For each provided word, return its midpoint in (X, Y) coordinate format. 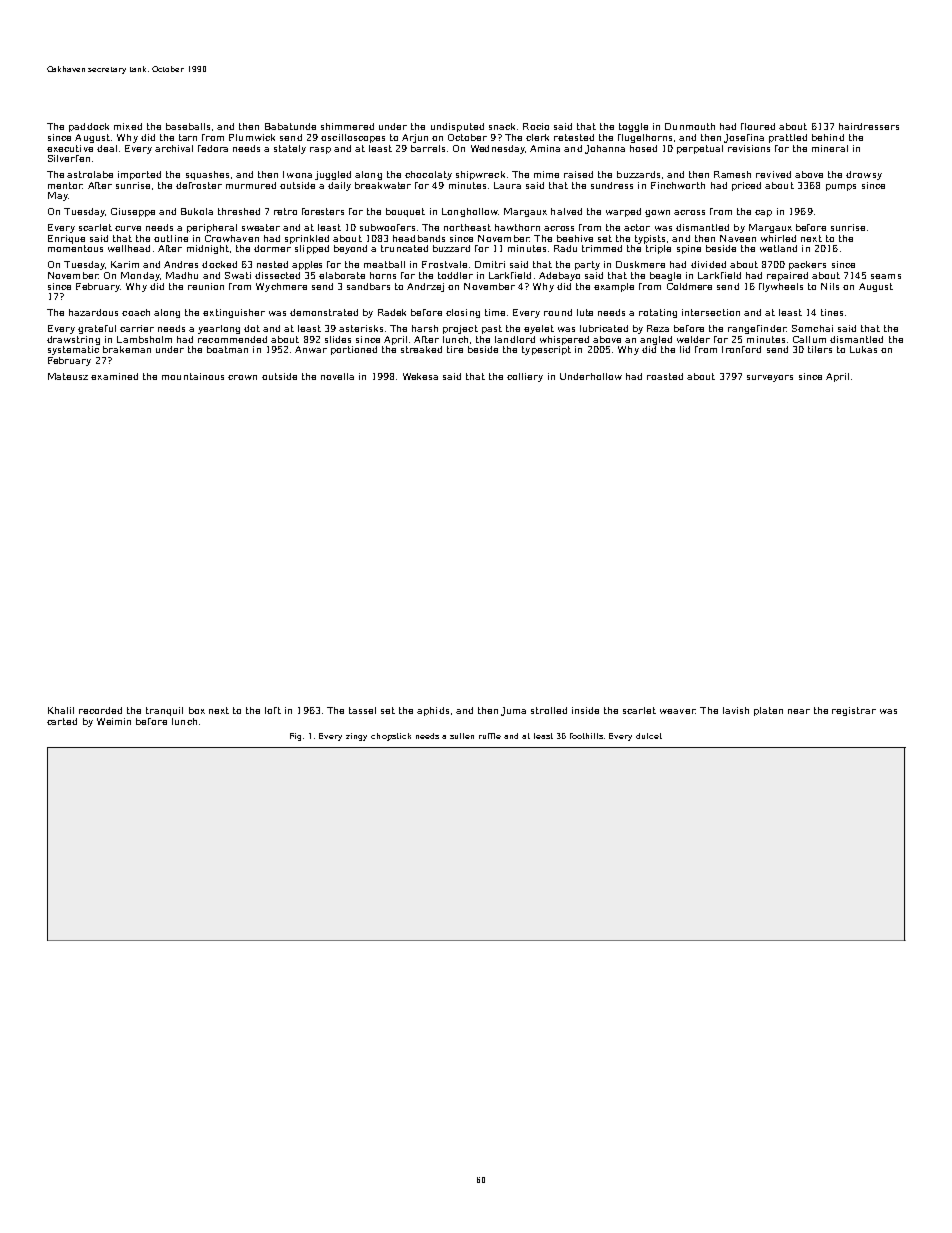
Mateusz (68, 376)
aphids (433, 711)
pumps (841, 187)
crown (242, 377)
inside (585, 710)
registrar (854, 711)
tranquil (164, 711)
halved (566, 211)
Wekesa (420, 376)
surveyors (770, 378)
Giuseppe (133, 212)
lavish (736, 710)
